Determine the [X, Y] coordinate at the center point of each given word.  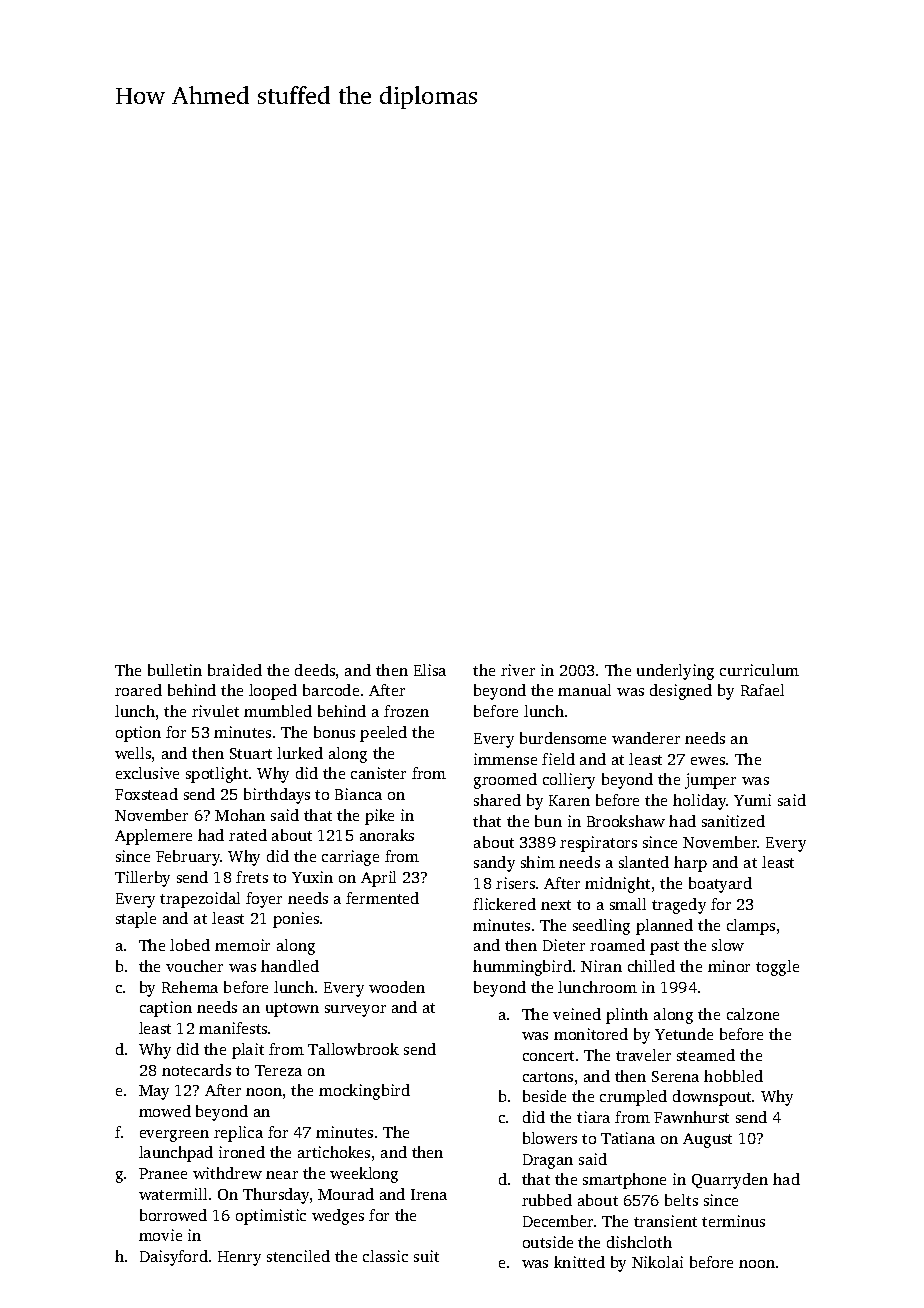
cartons [548, 1077]
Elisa [430, 670]
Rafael [762, 690]
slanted [644, 862]
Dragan [548, 1161]
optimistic [271, 1217]
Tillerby [142, 879]
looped [273, 692]
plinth [627, 1016]
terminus [733, 1221]
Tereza [278, 1070]
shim [538, 862]
